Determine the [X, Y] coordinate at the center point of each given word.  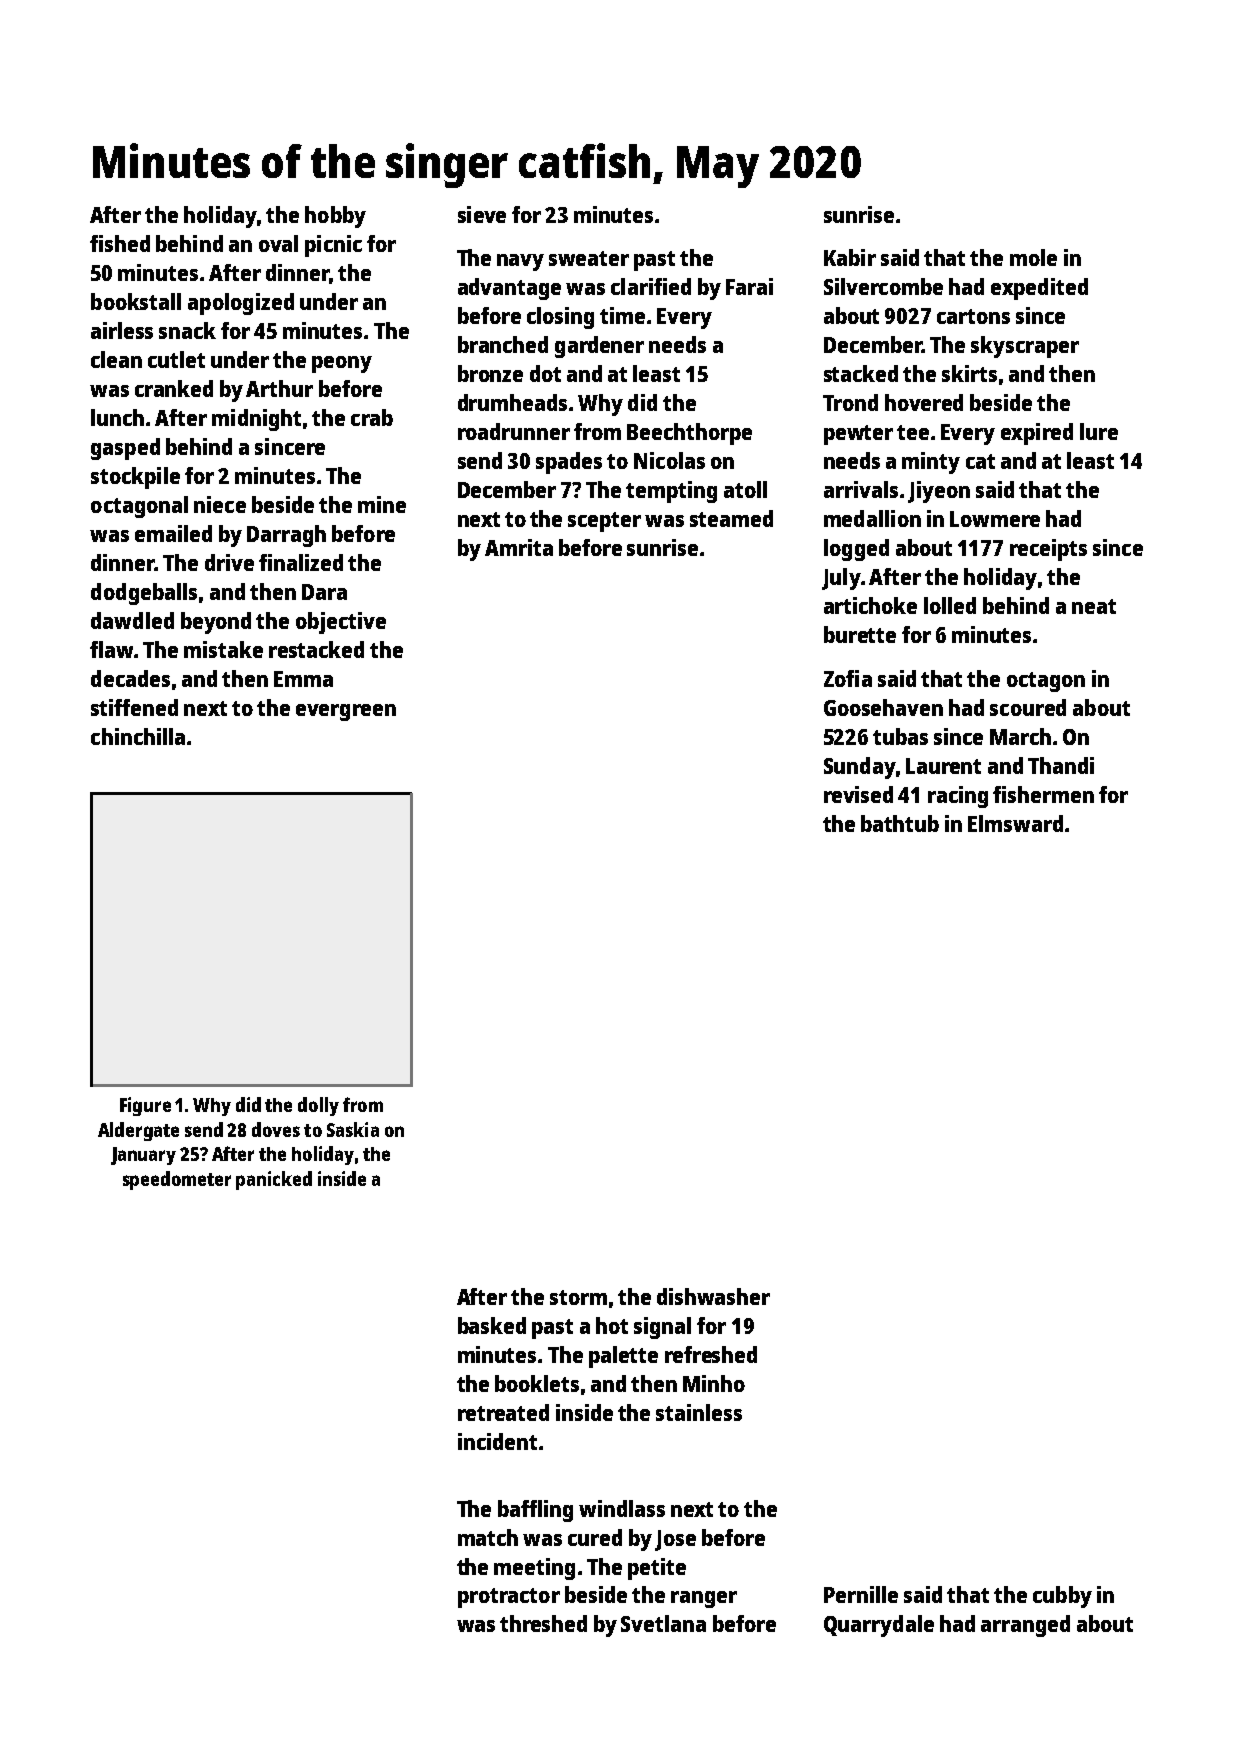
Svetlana [663, 1623]
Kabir [850, 257]
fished [120, 243]
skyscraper [1025, 347]
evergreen [346, 712]
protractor [509, 1598]
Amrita [519, 547]
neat [1094, 606]
